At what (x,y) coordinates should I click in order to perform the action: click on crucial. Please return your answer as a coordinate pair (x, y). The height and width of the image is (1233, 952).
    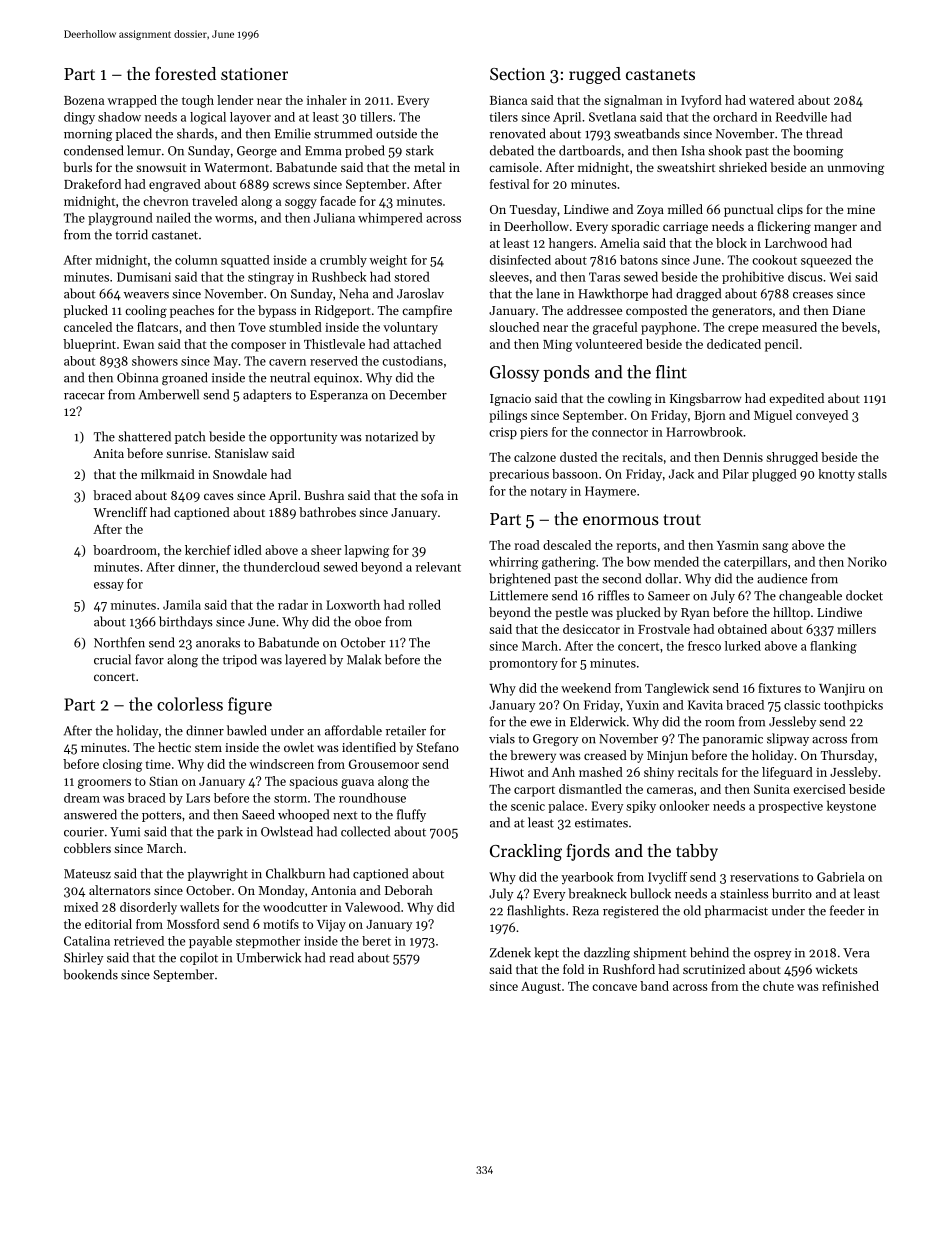
    Looking at the image, I should click on (112, 659).
